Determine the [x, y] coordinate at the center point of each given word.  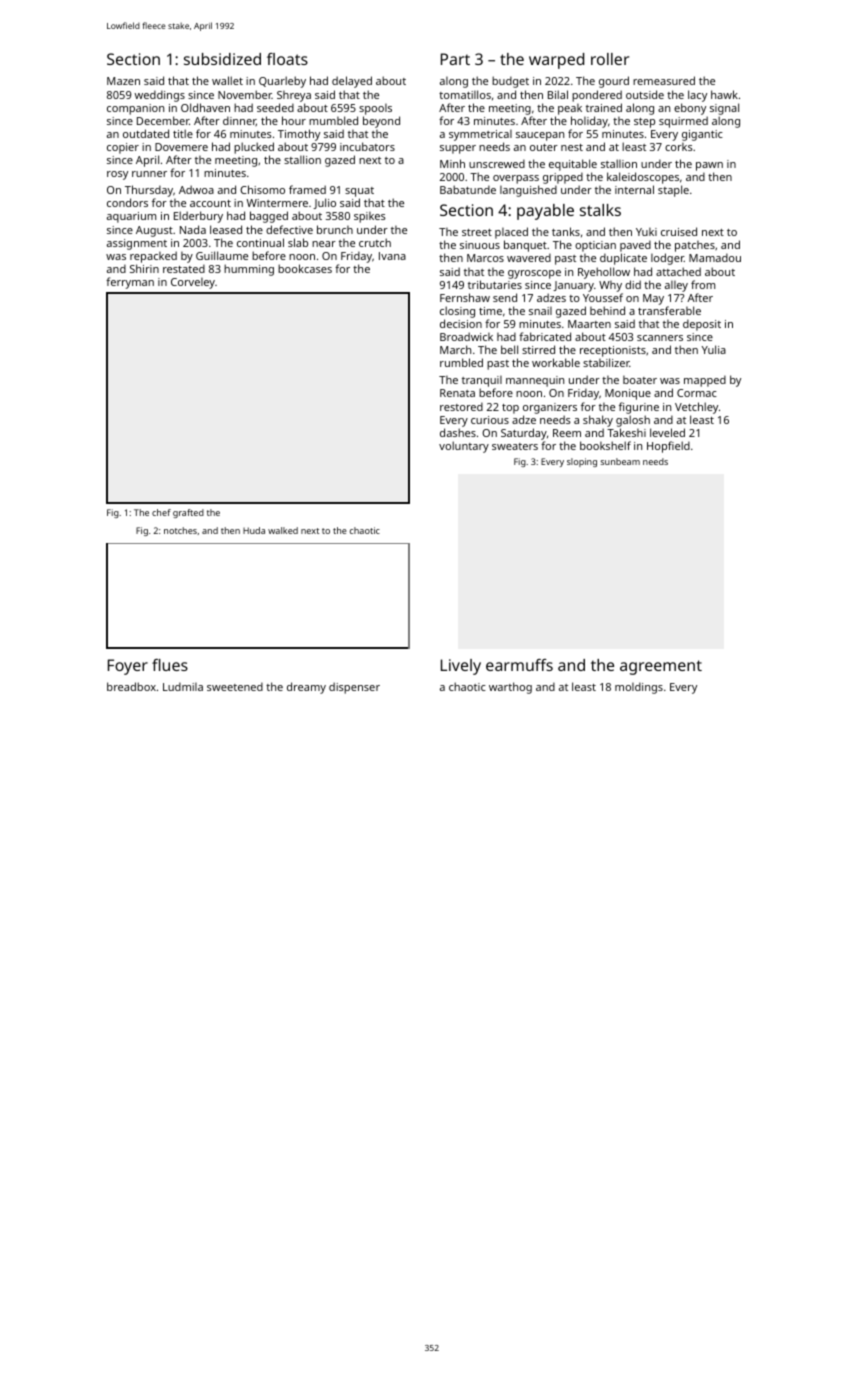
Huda [254, 530]
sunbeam [620, 461]
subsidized [222, 59]
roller [610, 59]
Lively [461, 667]
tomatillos [465, 94]
